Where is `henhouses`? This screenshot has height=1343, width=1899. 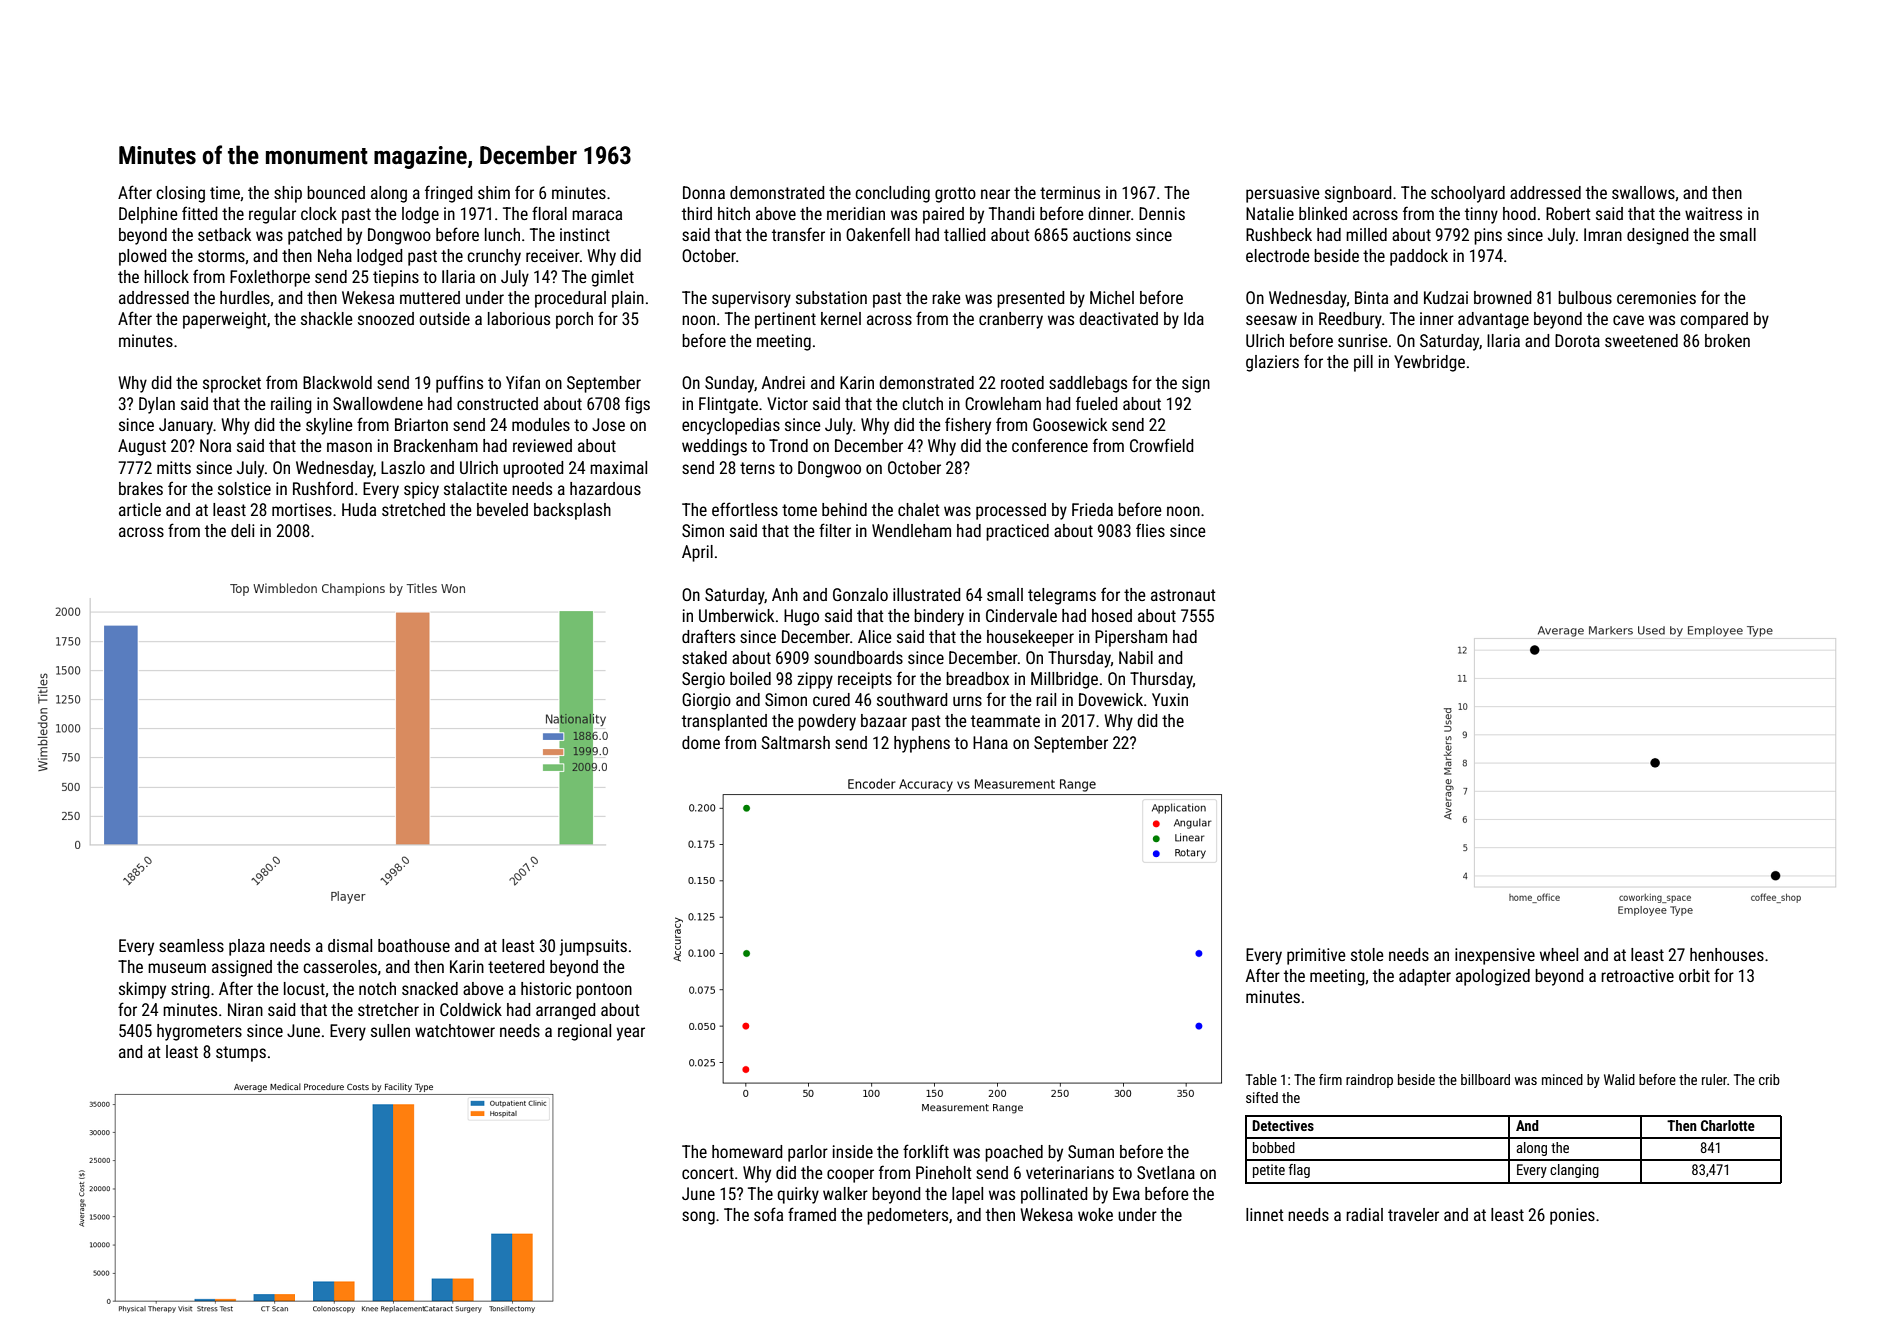 henhouses is located at coordinates (1727, 954).
